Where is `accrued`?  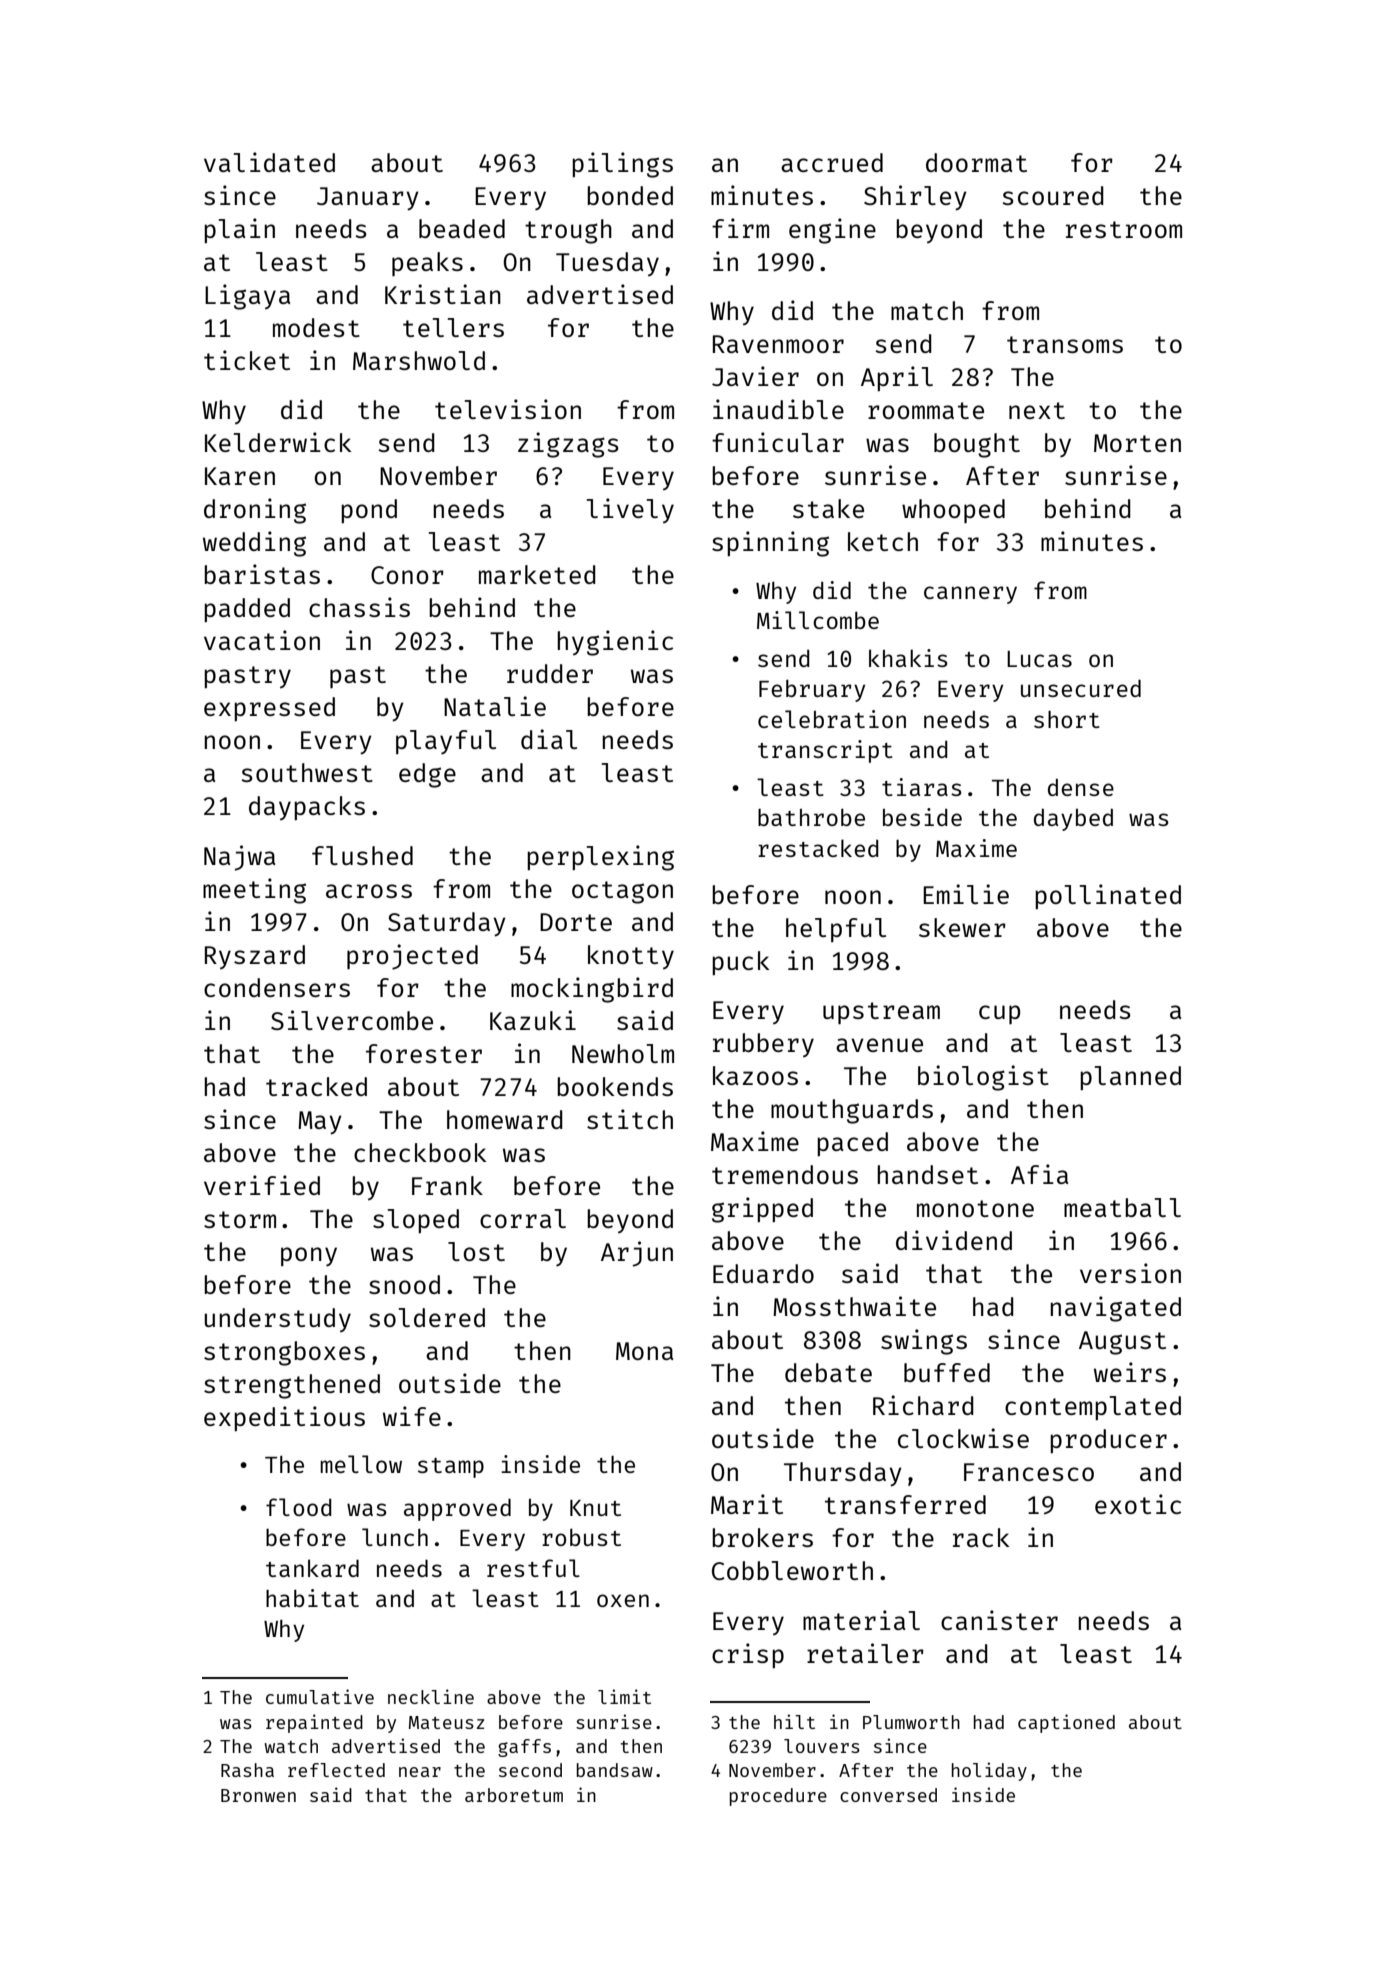
accrued is located at coordinates (832, 162).
